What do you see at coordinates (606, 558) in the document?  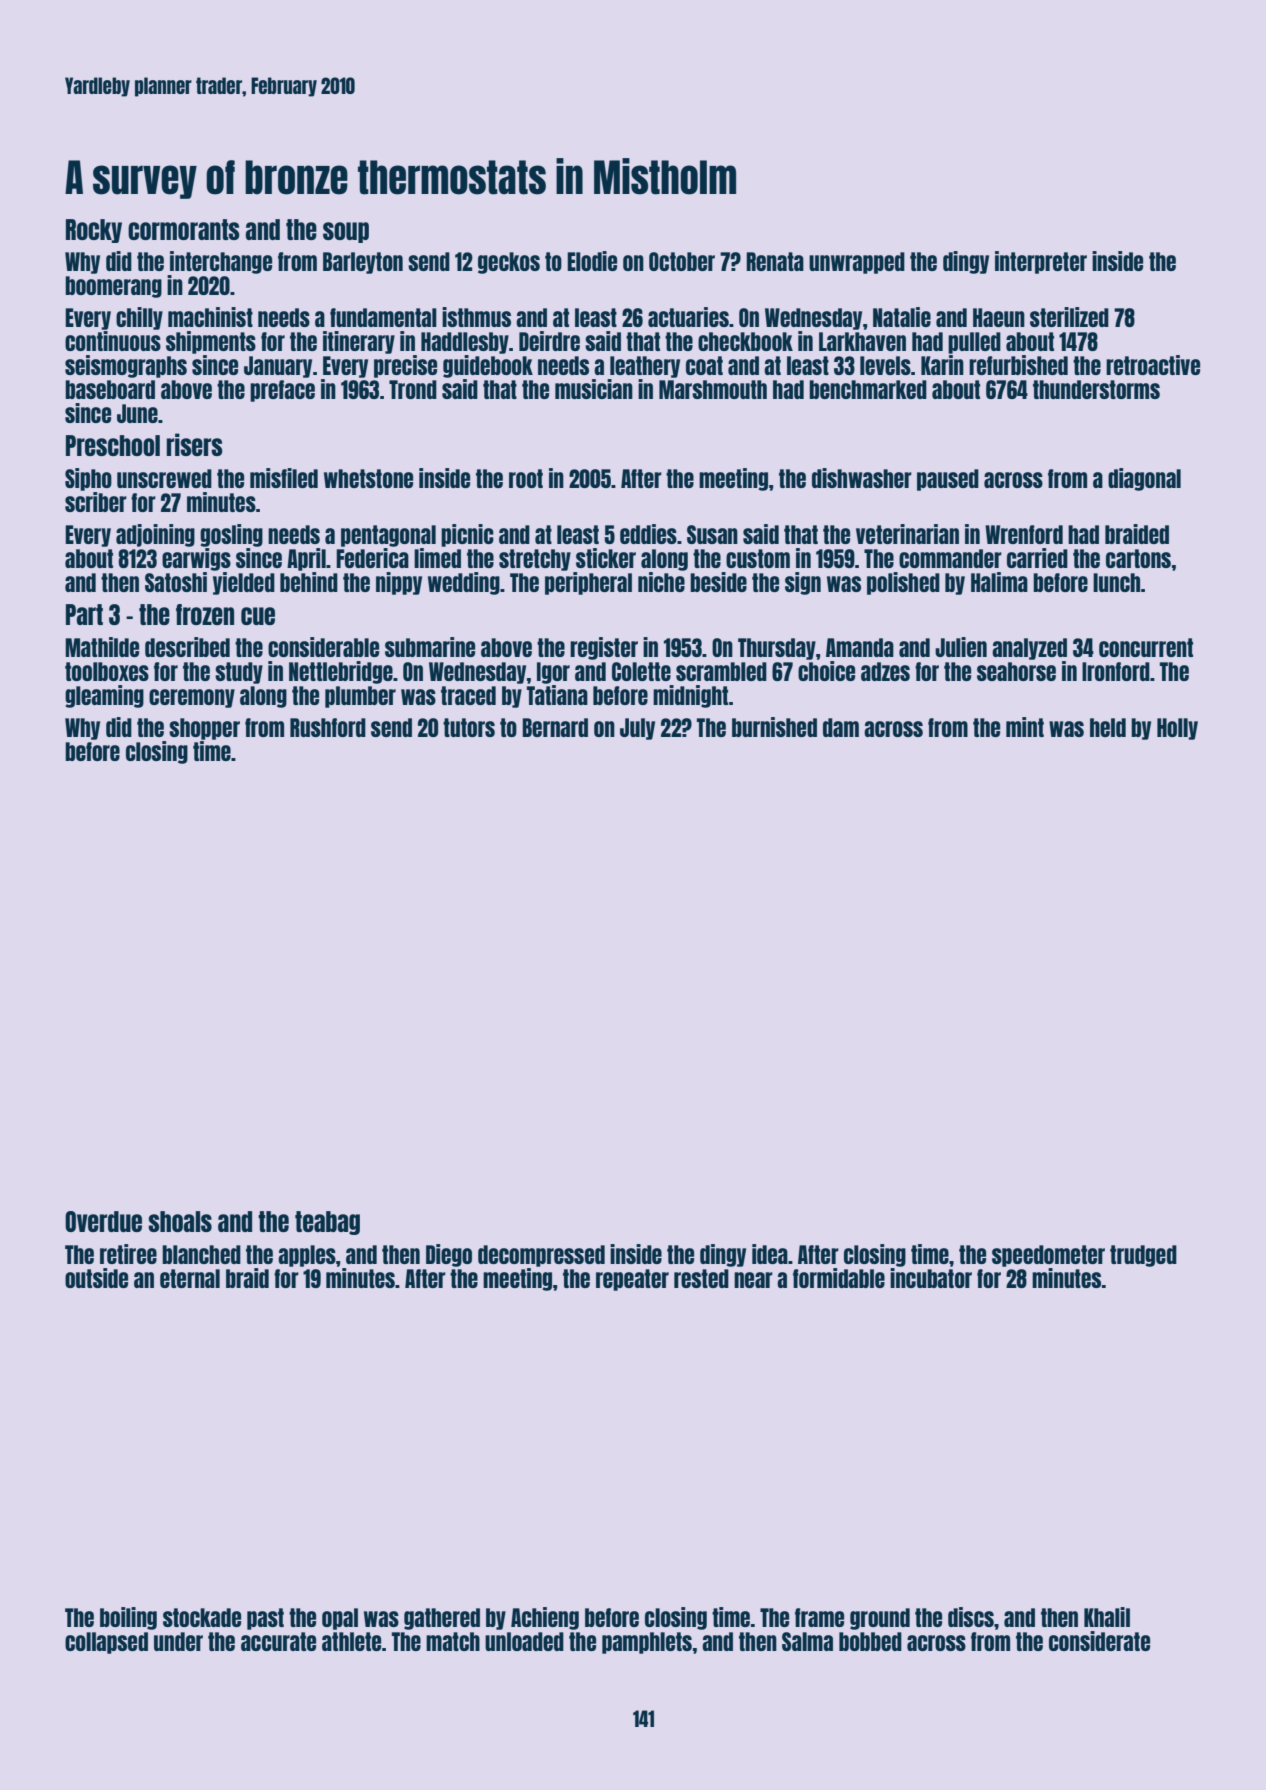 I see `sticker` at bounding box center [606, 558].
